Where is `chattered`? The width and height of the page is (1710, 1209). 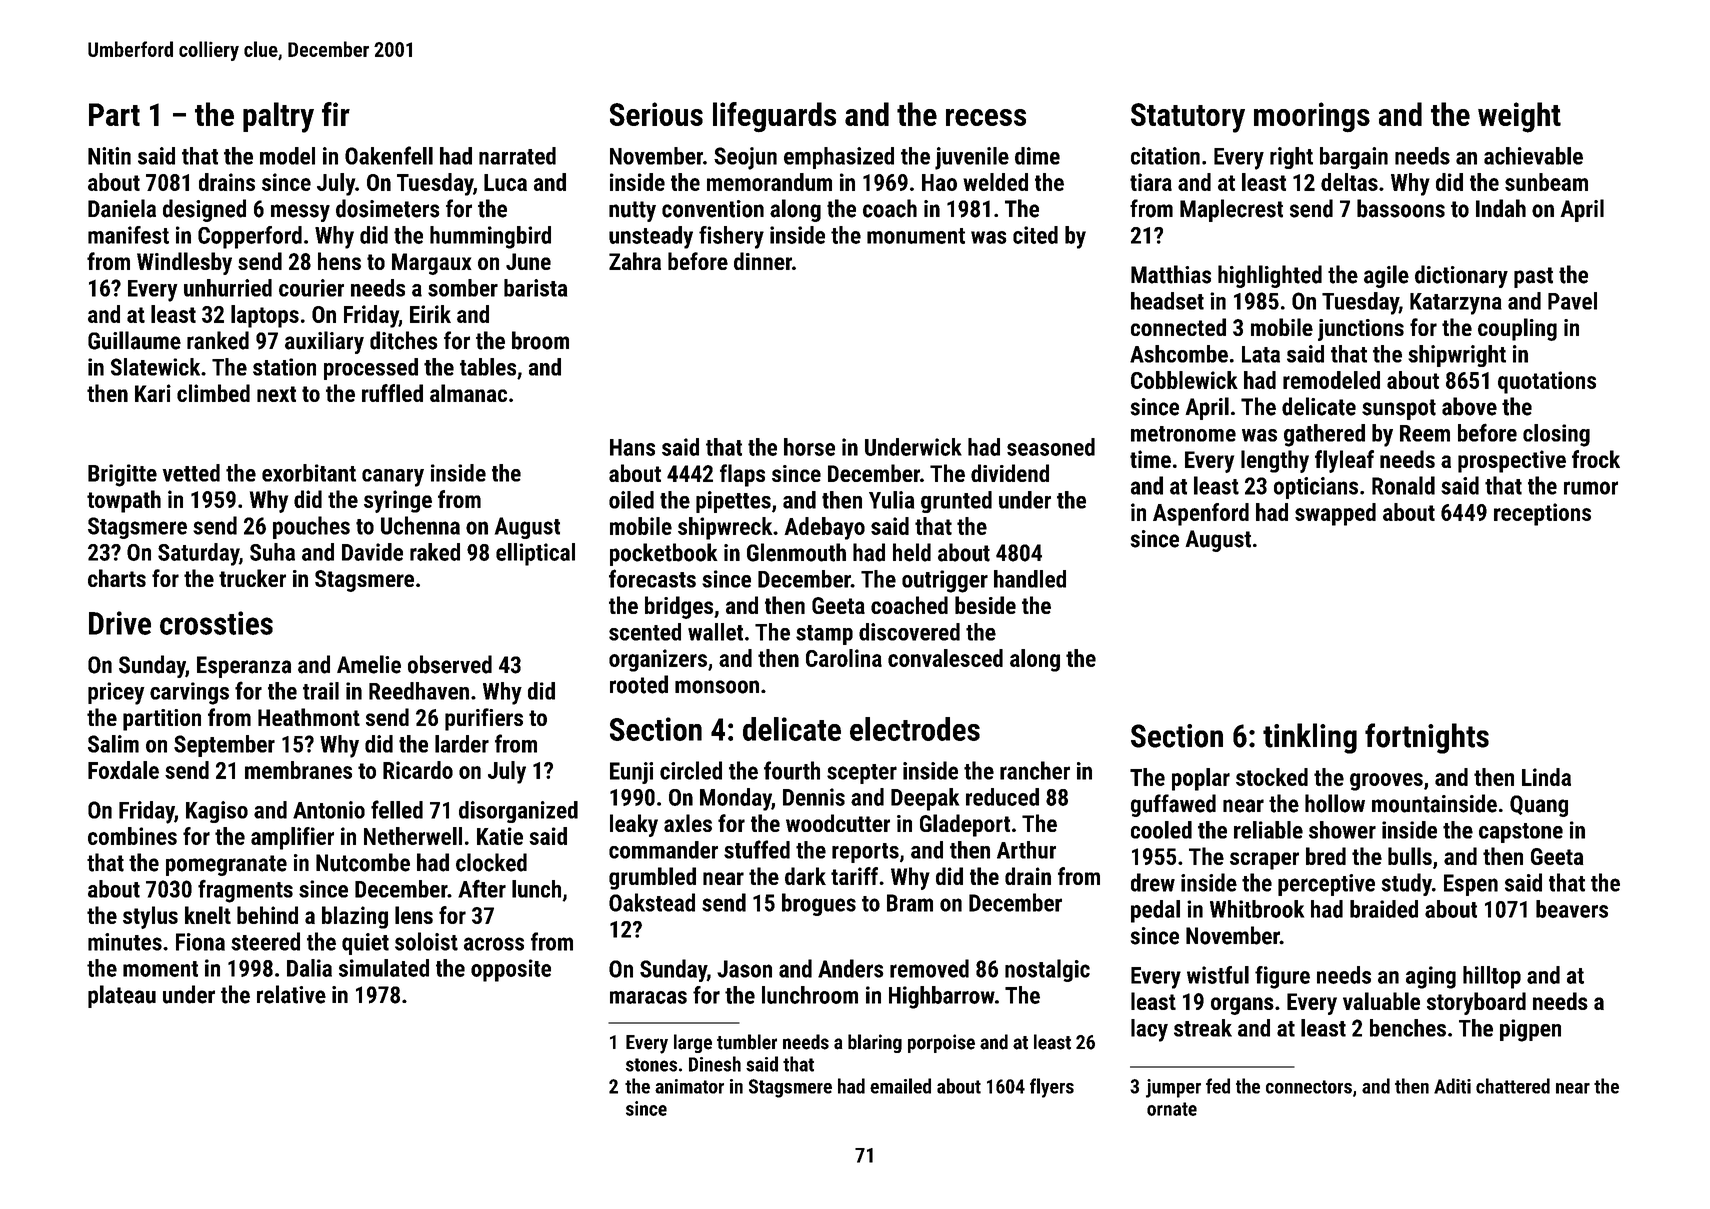 chattered is located at coordinates (1513, 1086).
